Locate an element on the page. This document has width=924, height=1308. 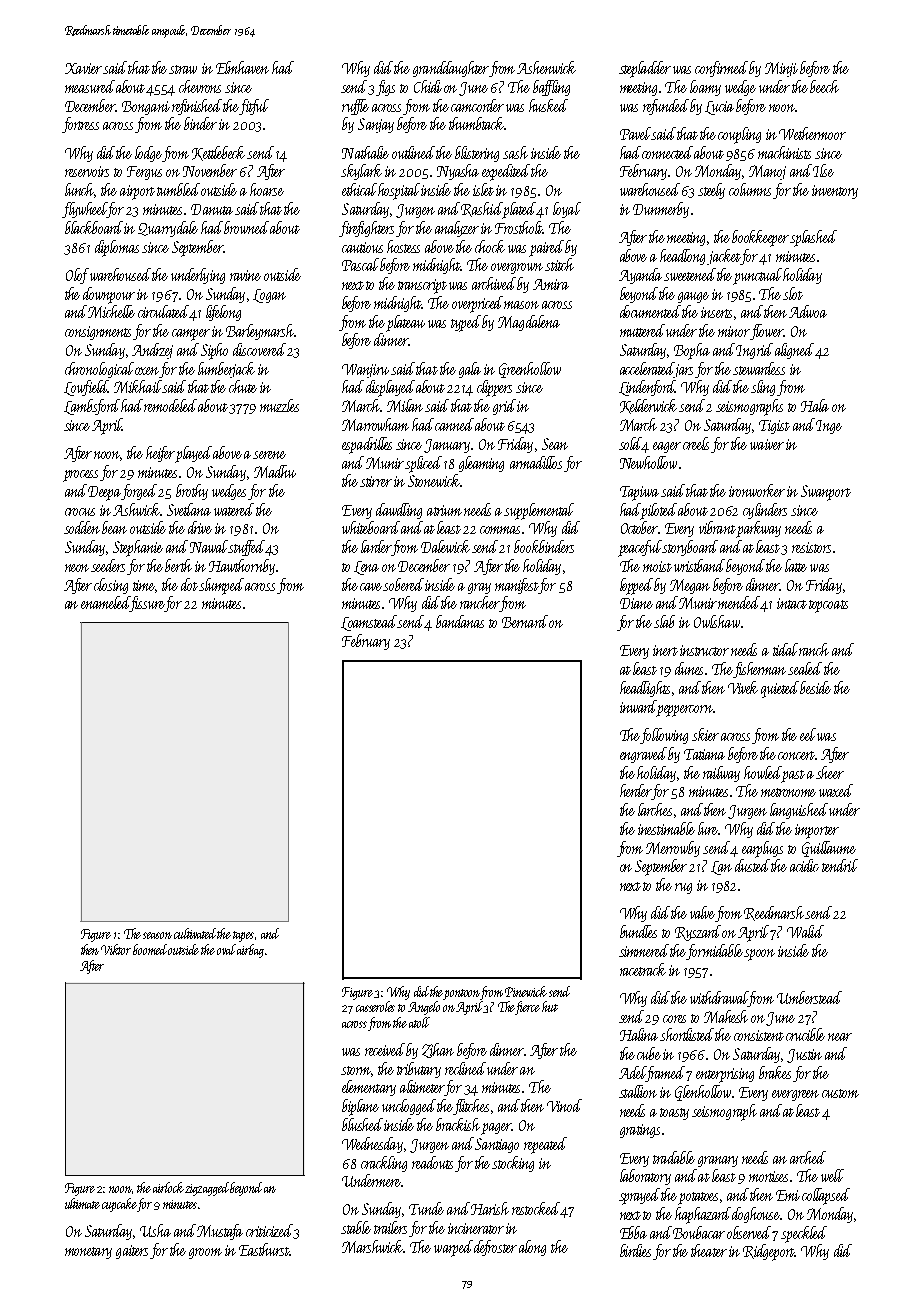
criticized is located at coordinates (269, 1230).
